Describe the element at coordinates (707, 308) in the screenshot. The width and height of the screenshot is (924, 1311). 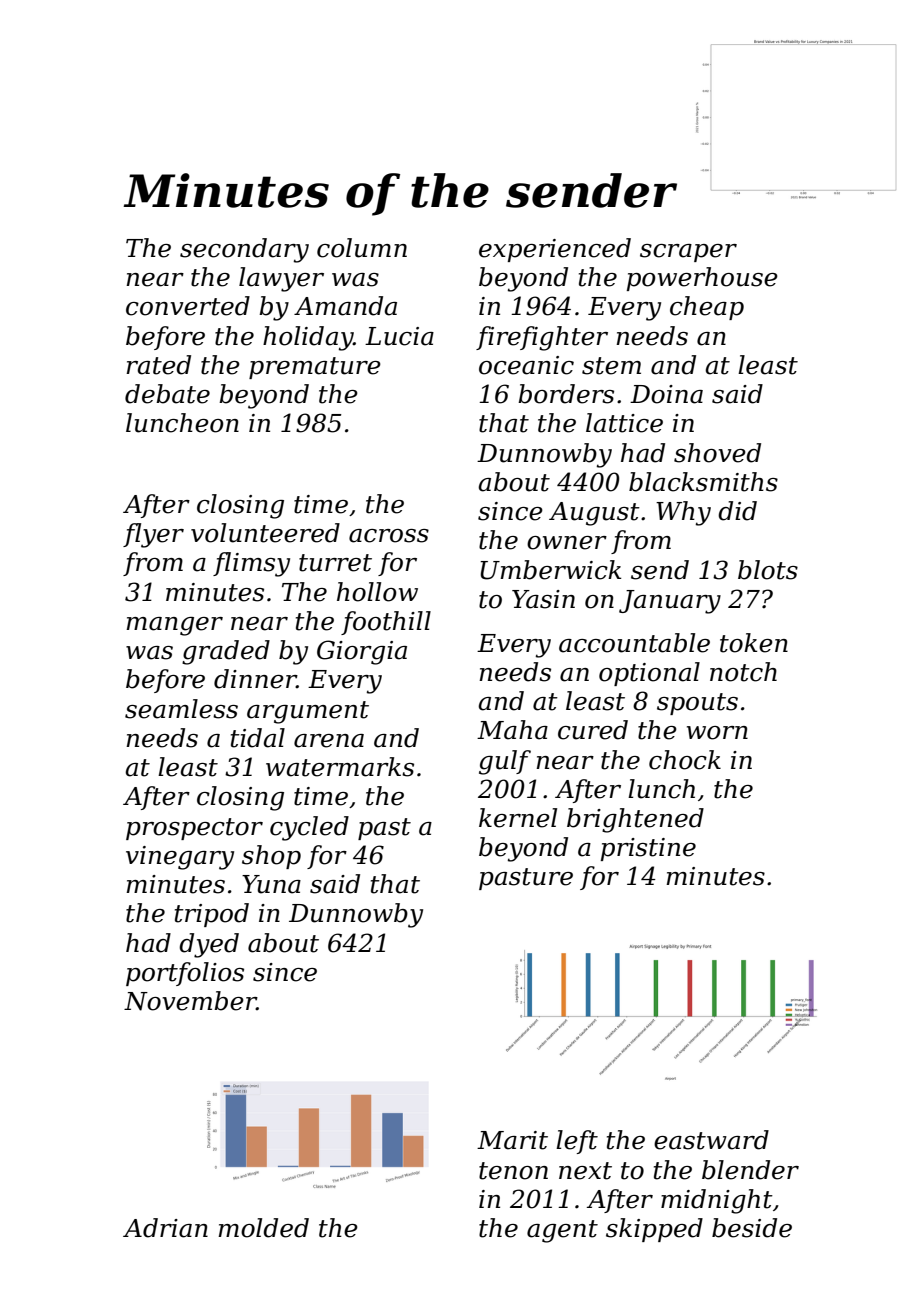
I see `cheap` at that location.
